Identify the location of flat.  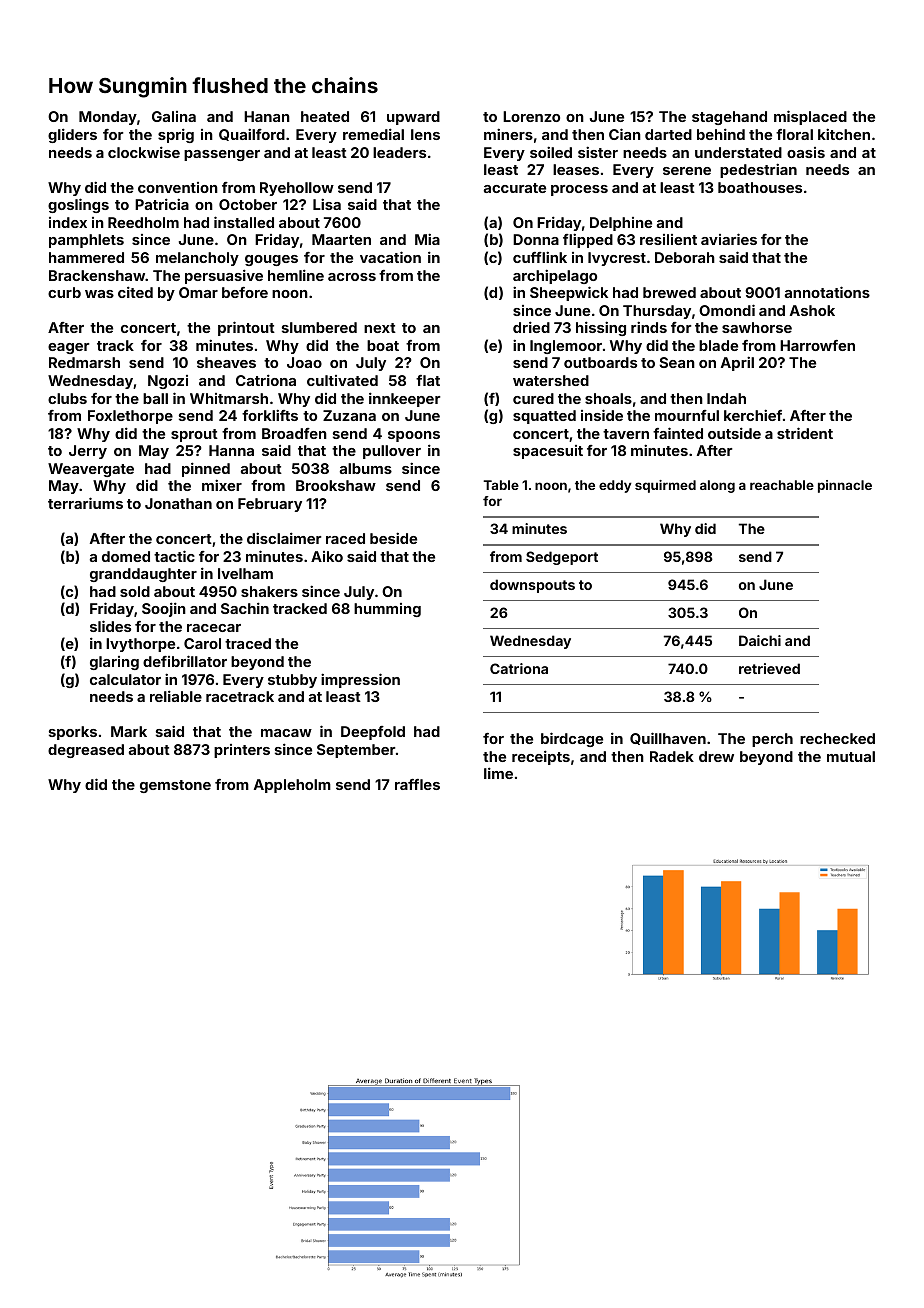
(428, 380).
